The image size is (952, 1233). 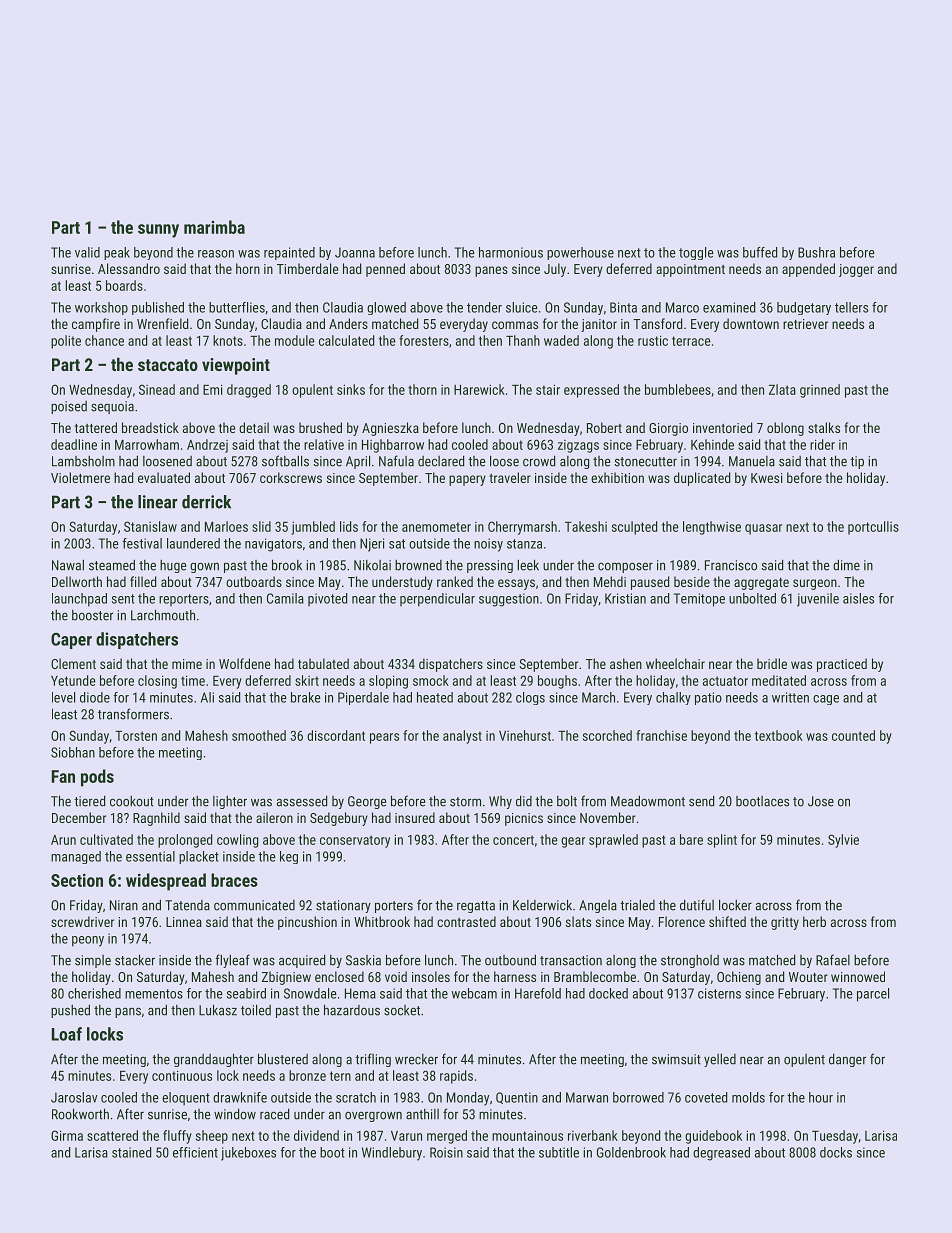 What do you see at coordinates (73, 663) in the image?
I see `Clement` at bounding box center [73, 663].
